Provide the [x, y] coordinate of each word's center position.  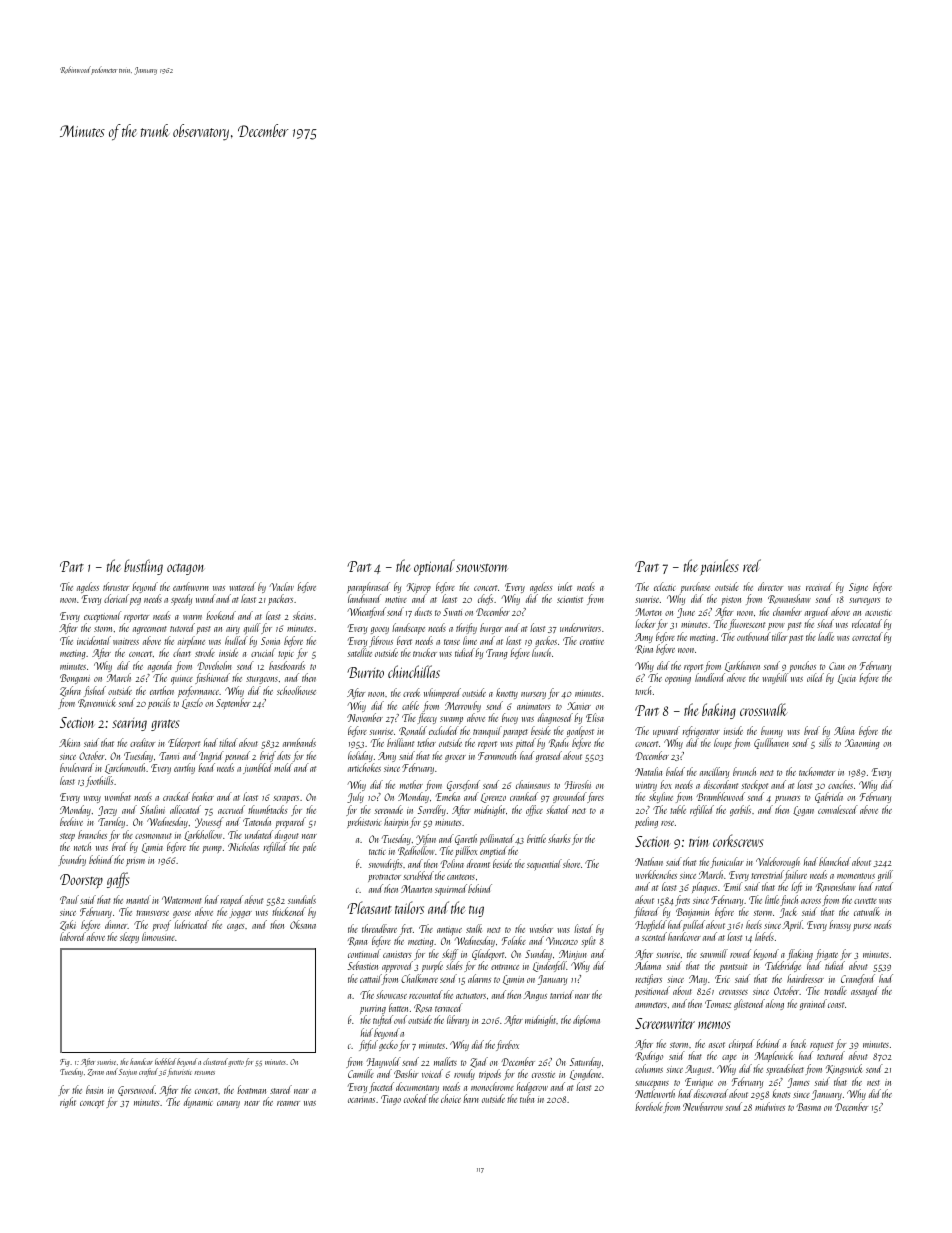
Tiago [391, 1100]
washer [541, 928]
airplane [191, 641]
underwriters [580, 627]
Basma [809, 1107]
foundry [72, 860]
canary [228, 1104]
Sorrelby [432, 810]
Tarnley [111, 822]
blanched [835, 861]
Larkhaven [742, 666]
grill [885, 875]
